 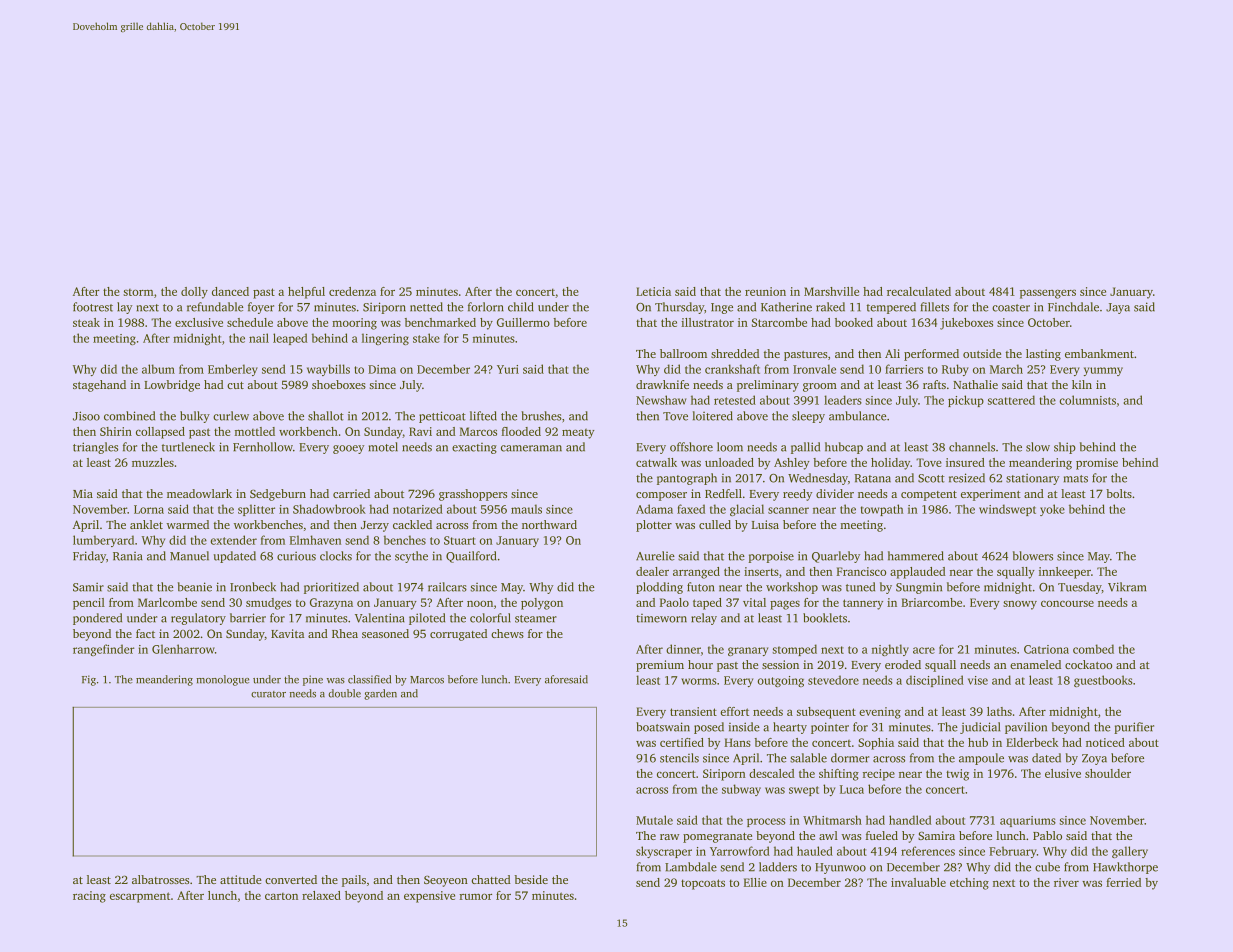 I want to click on converted, so click(x=291, y=879).
